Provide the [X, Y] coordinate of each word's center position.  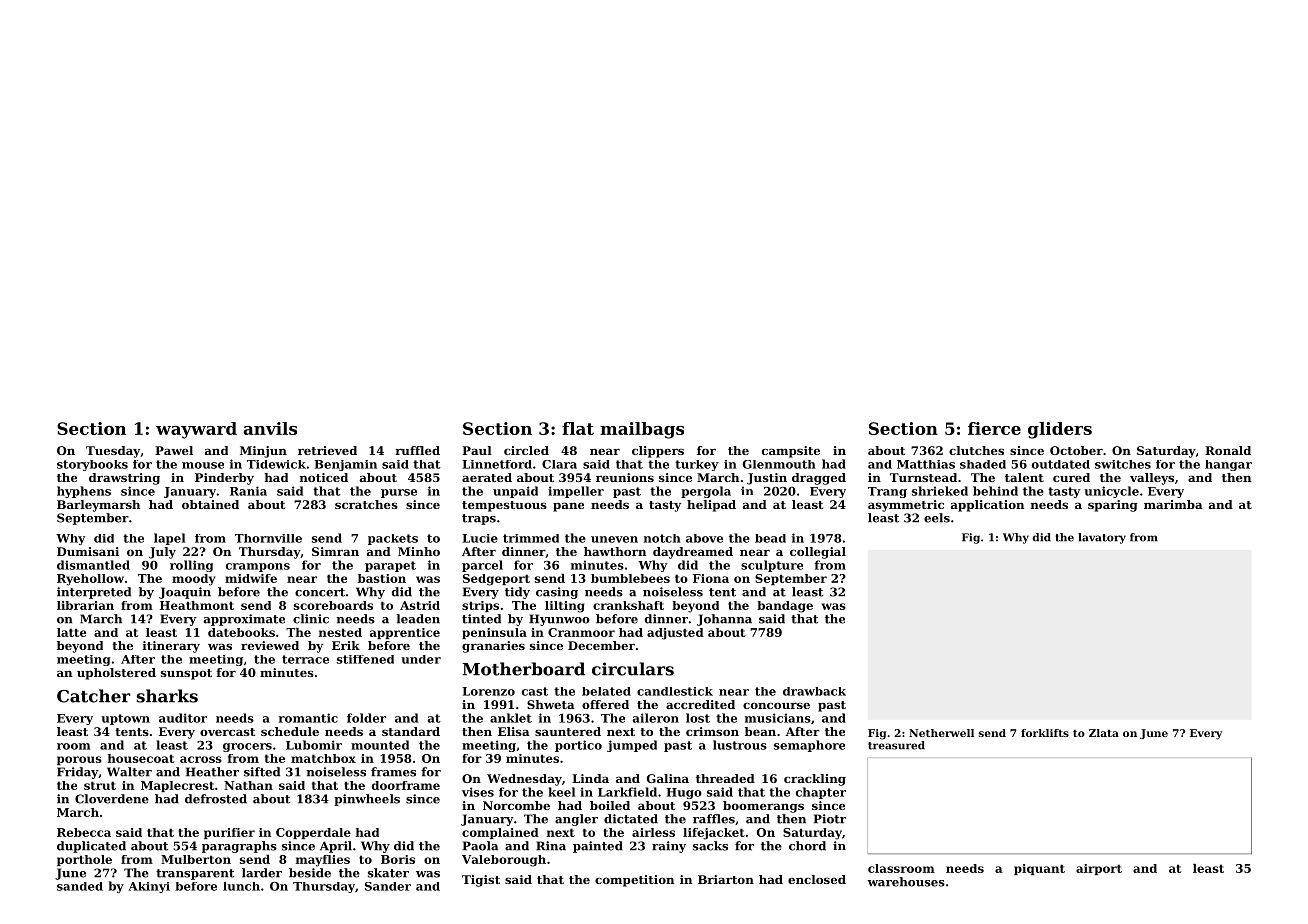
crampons [258, 567]
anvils [270, 428]
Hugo [684, 793]
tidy [517, 593]
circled [526, 450]
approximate [244, 620]
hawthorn [615, 551]
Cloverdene [112, 799]
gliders [1060, 430]
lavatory [1102, 538]
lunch [241, 886]
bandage [785, 607]
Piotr [830, 819]
